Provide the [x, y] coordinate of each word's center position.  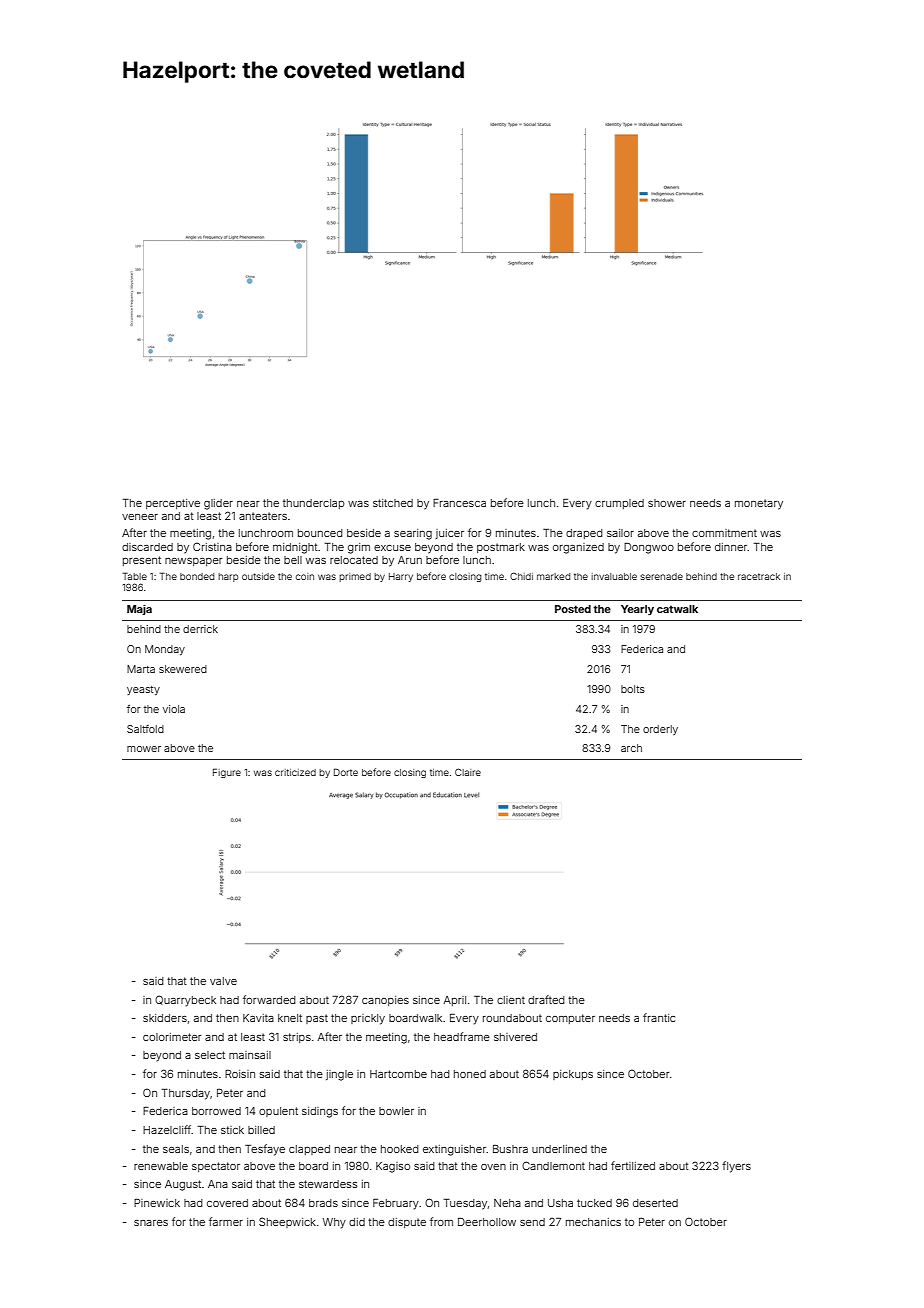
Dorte [346, 772]
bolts [633, 689]
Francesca [459, 503]
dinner [731, 547]
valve [223, 981]
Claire [468, 772]
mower [144, 749]
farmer [226, 1221]
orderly [660, 730]
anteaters [263, 516]
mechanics [593, 1222]
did [357, 1222]
